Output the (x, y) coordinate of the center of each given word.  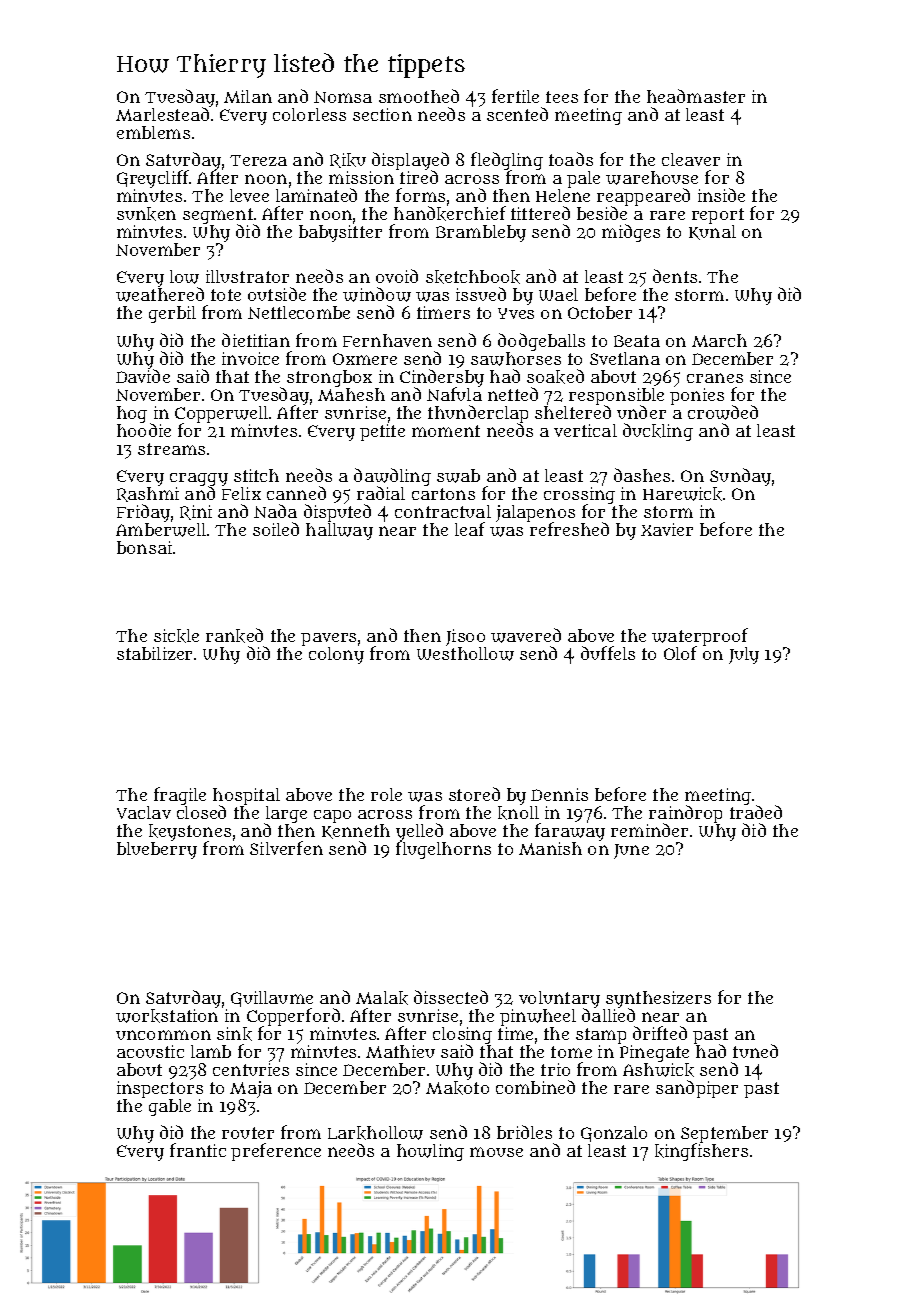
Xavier (667, 529)
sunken (146, 214)
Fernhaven (387, 340)
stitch (256, 475)
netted (513, 394)
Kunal (712, 232)
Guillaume (272, 999)
